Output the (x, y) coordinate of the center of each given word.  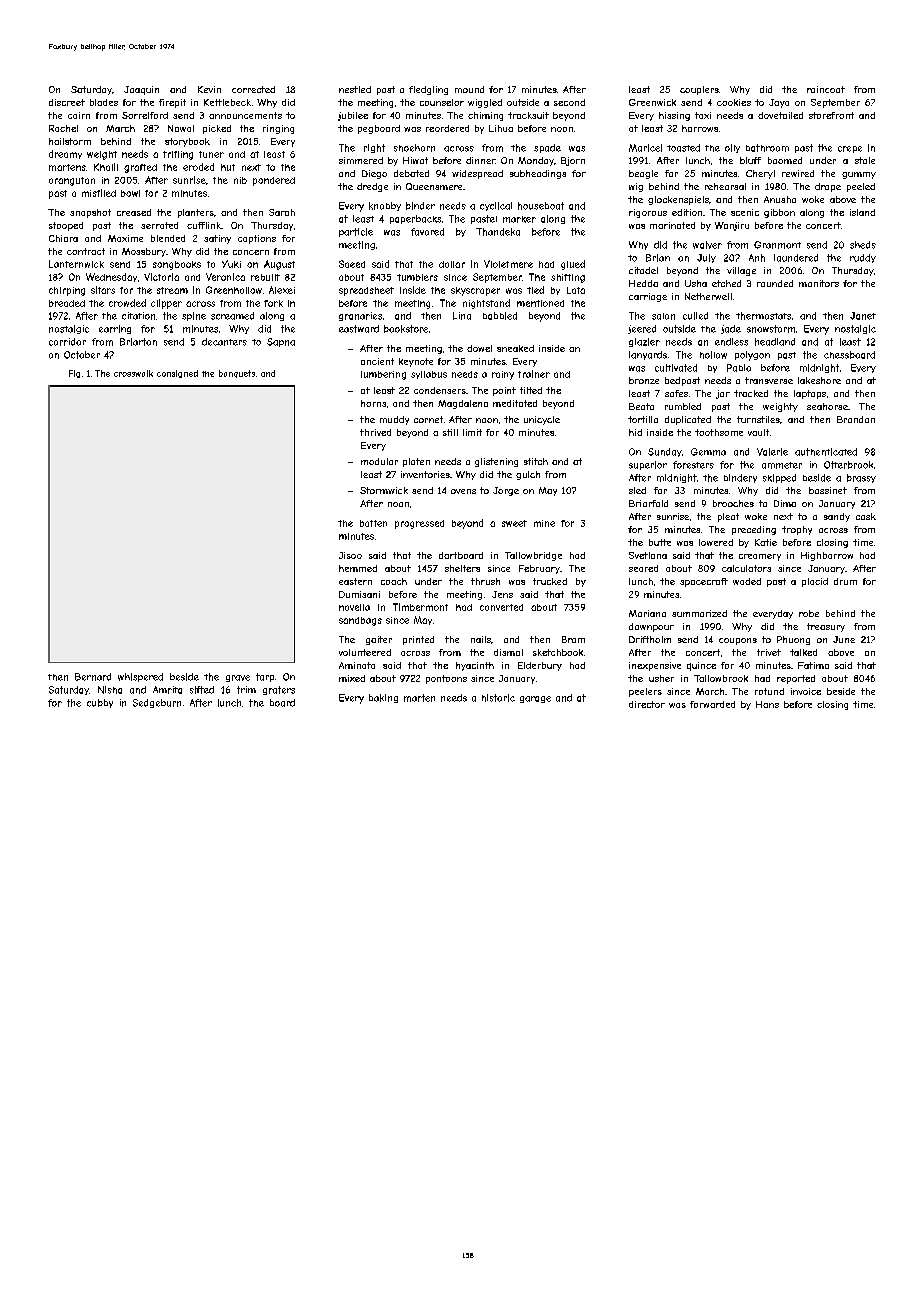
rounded (775, 283)
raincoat (826, 89)
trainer (534, 374)
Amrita (167, 690)
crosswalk (133, 373)
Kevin (209, 89)
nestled (355, 89)
